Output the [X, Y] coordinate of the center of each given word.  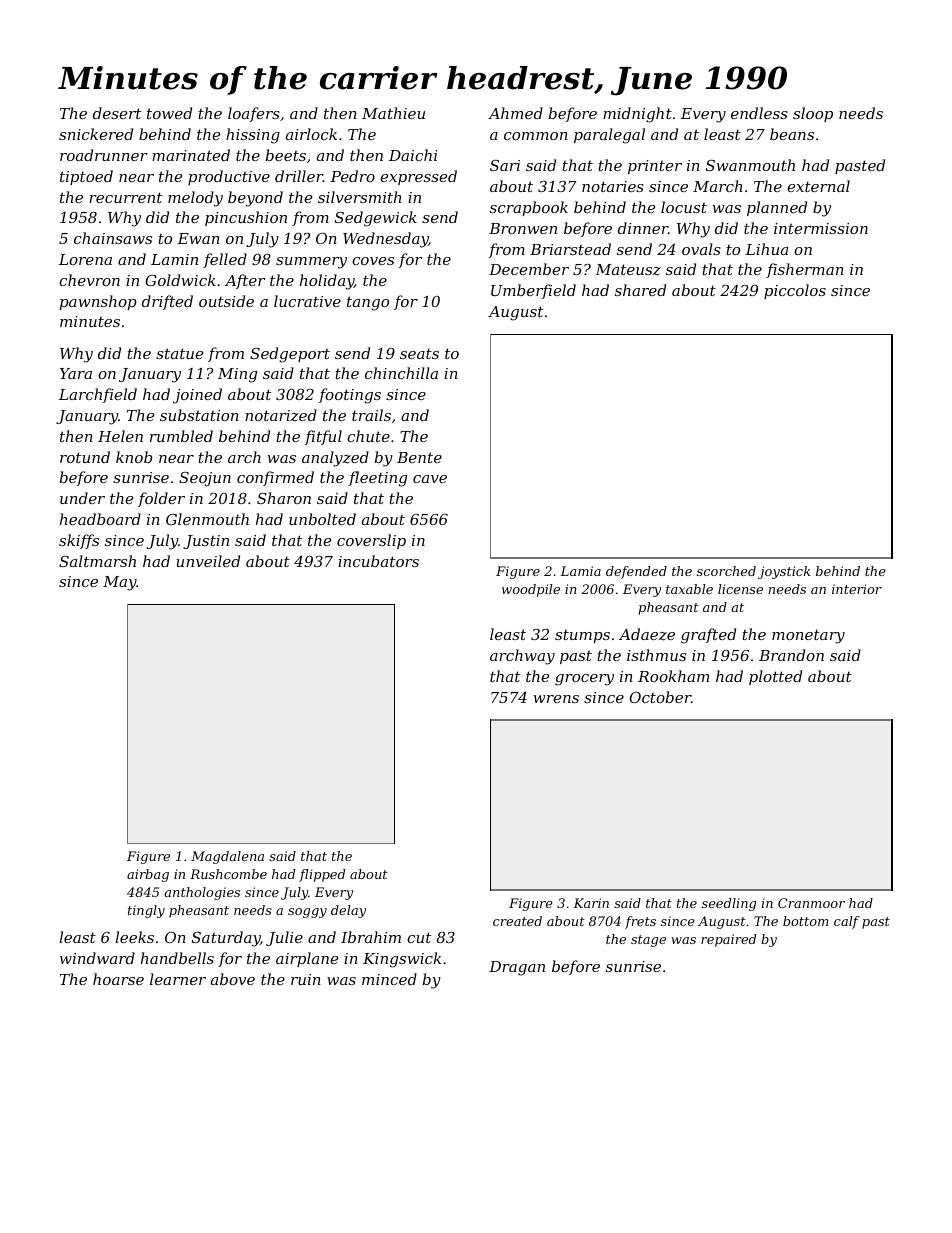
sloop [813, 114]
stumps [582, 636]
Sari [505, 165]
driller [299, 176]
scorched [726, 571]
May [120, 583]
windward [97, 958]
